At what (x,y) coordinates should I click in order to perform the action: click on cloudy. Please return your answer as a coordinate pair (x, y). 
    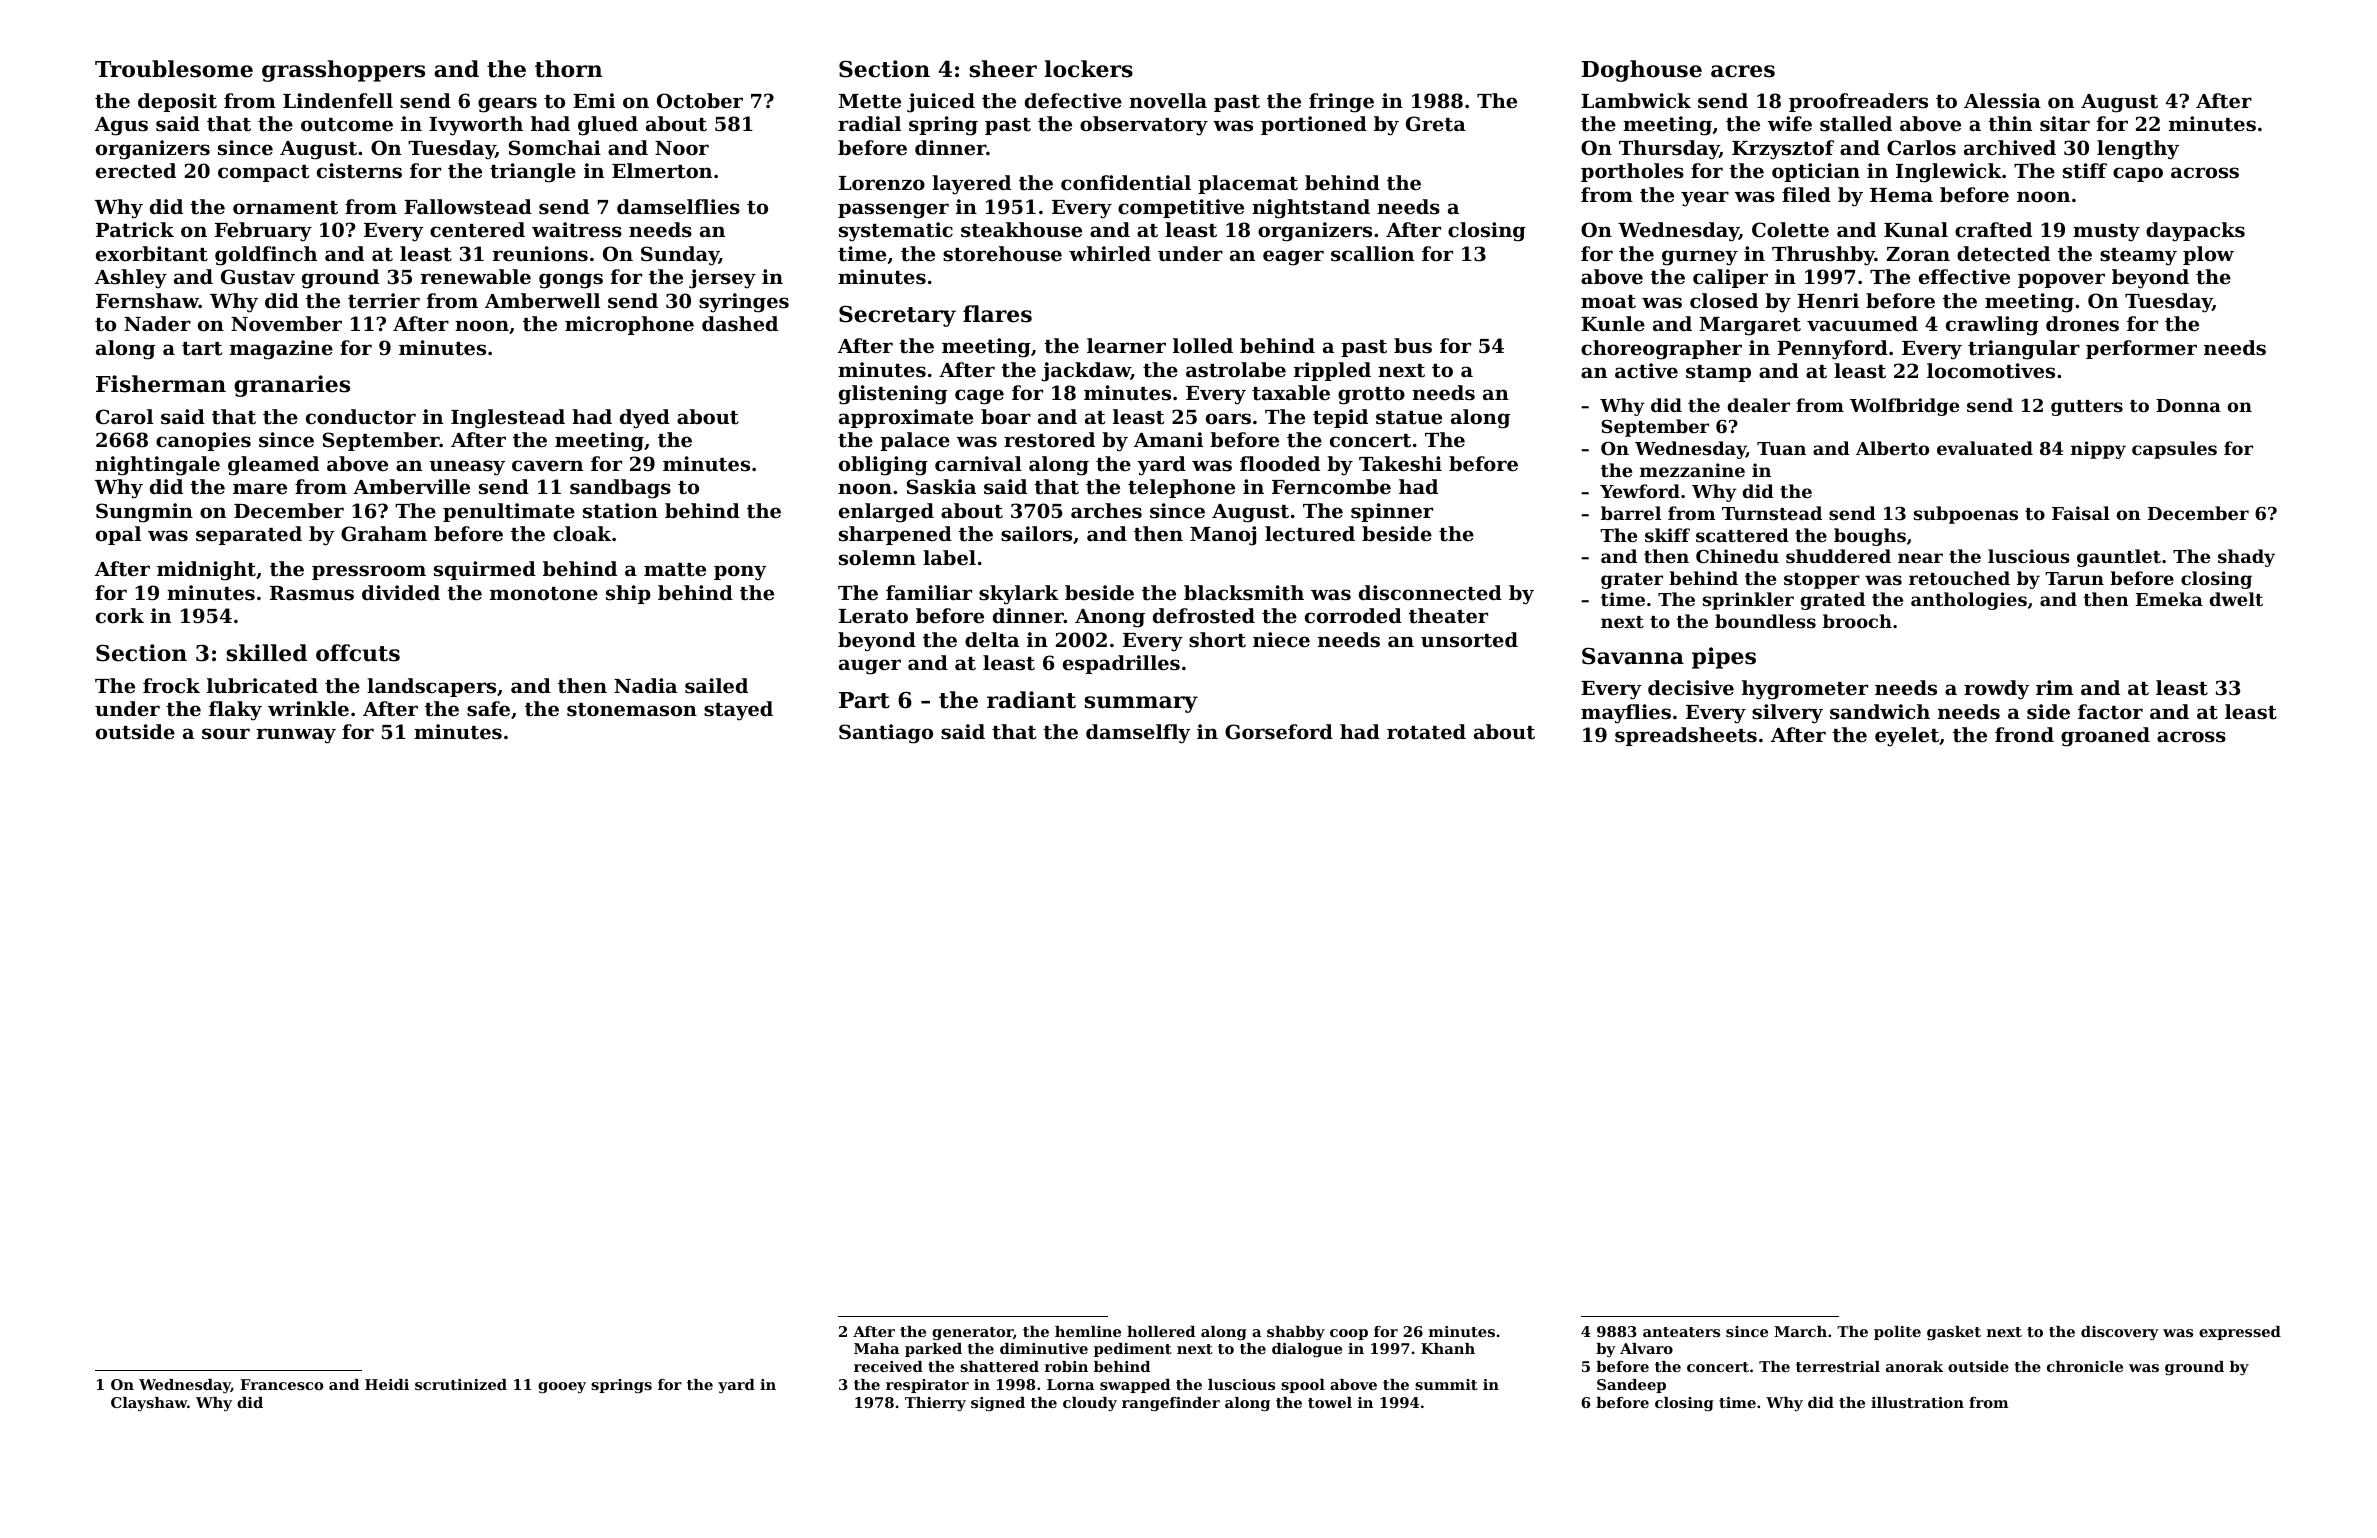
    Looking at the image, I should click on (1090, 1404).
